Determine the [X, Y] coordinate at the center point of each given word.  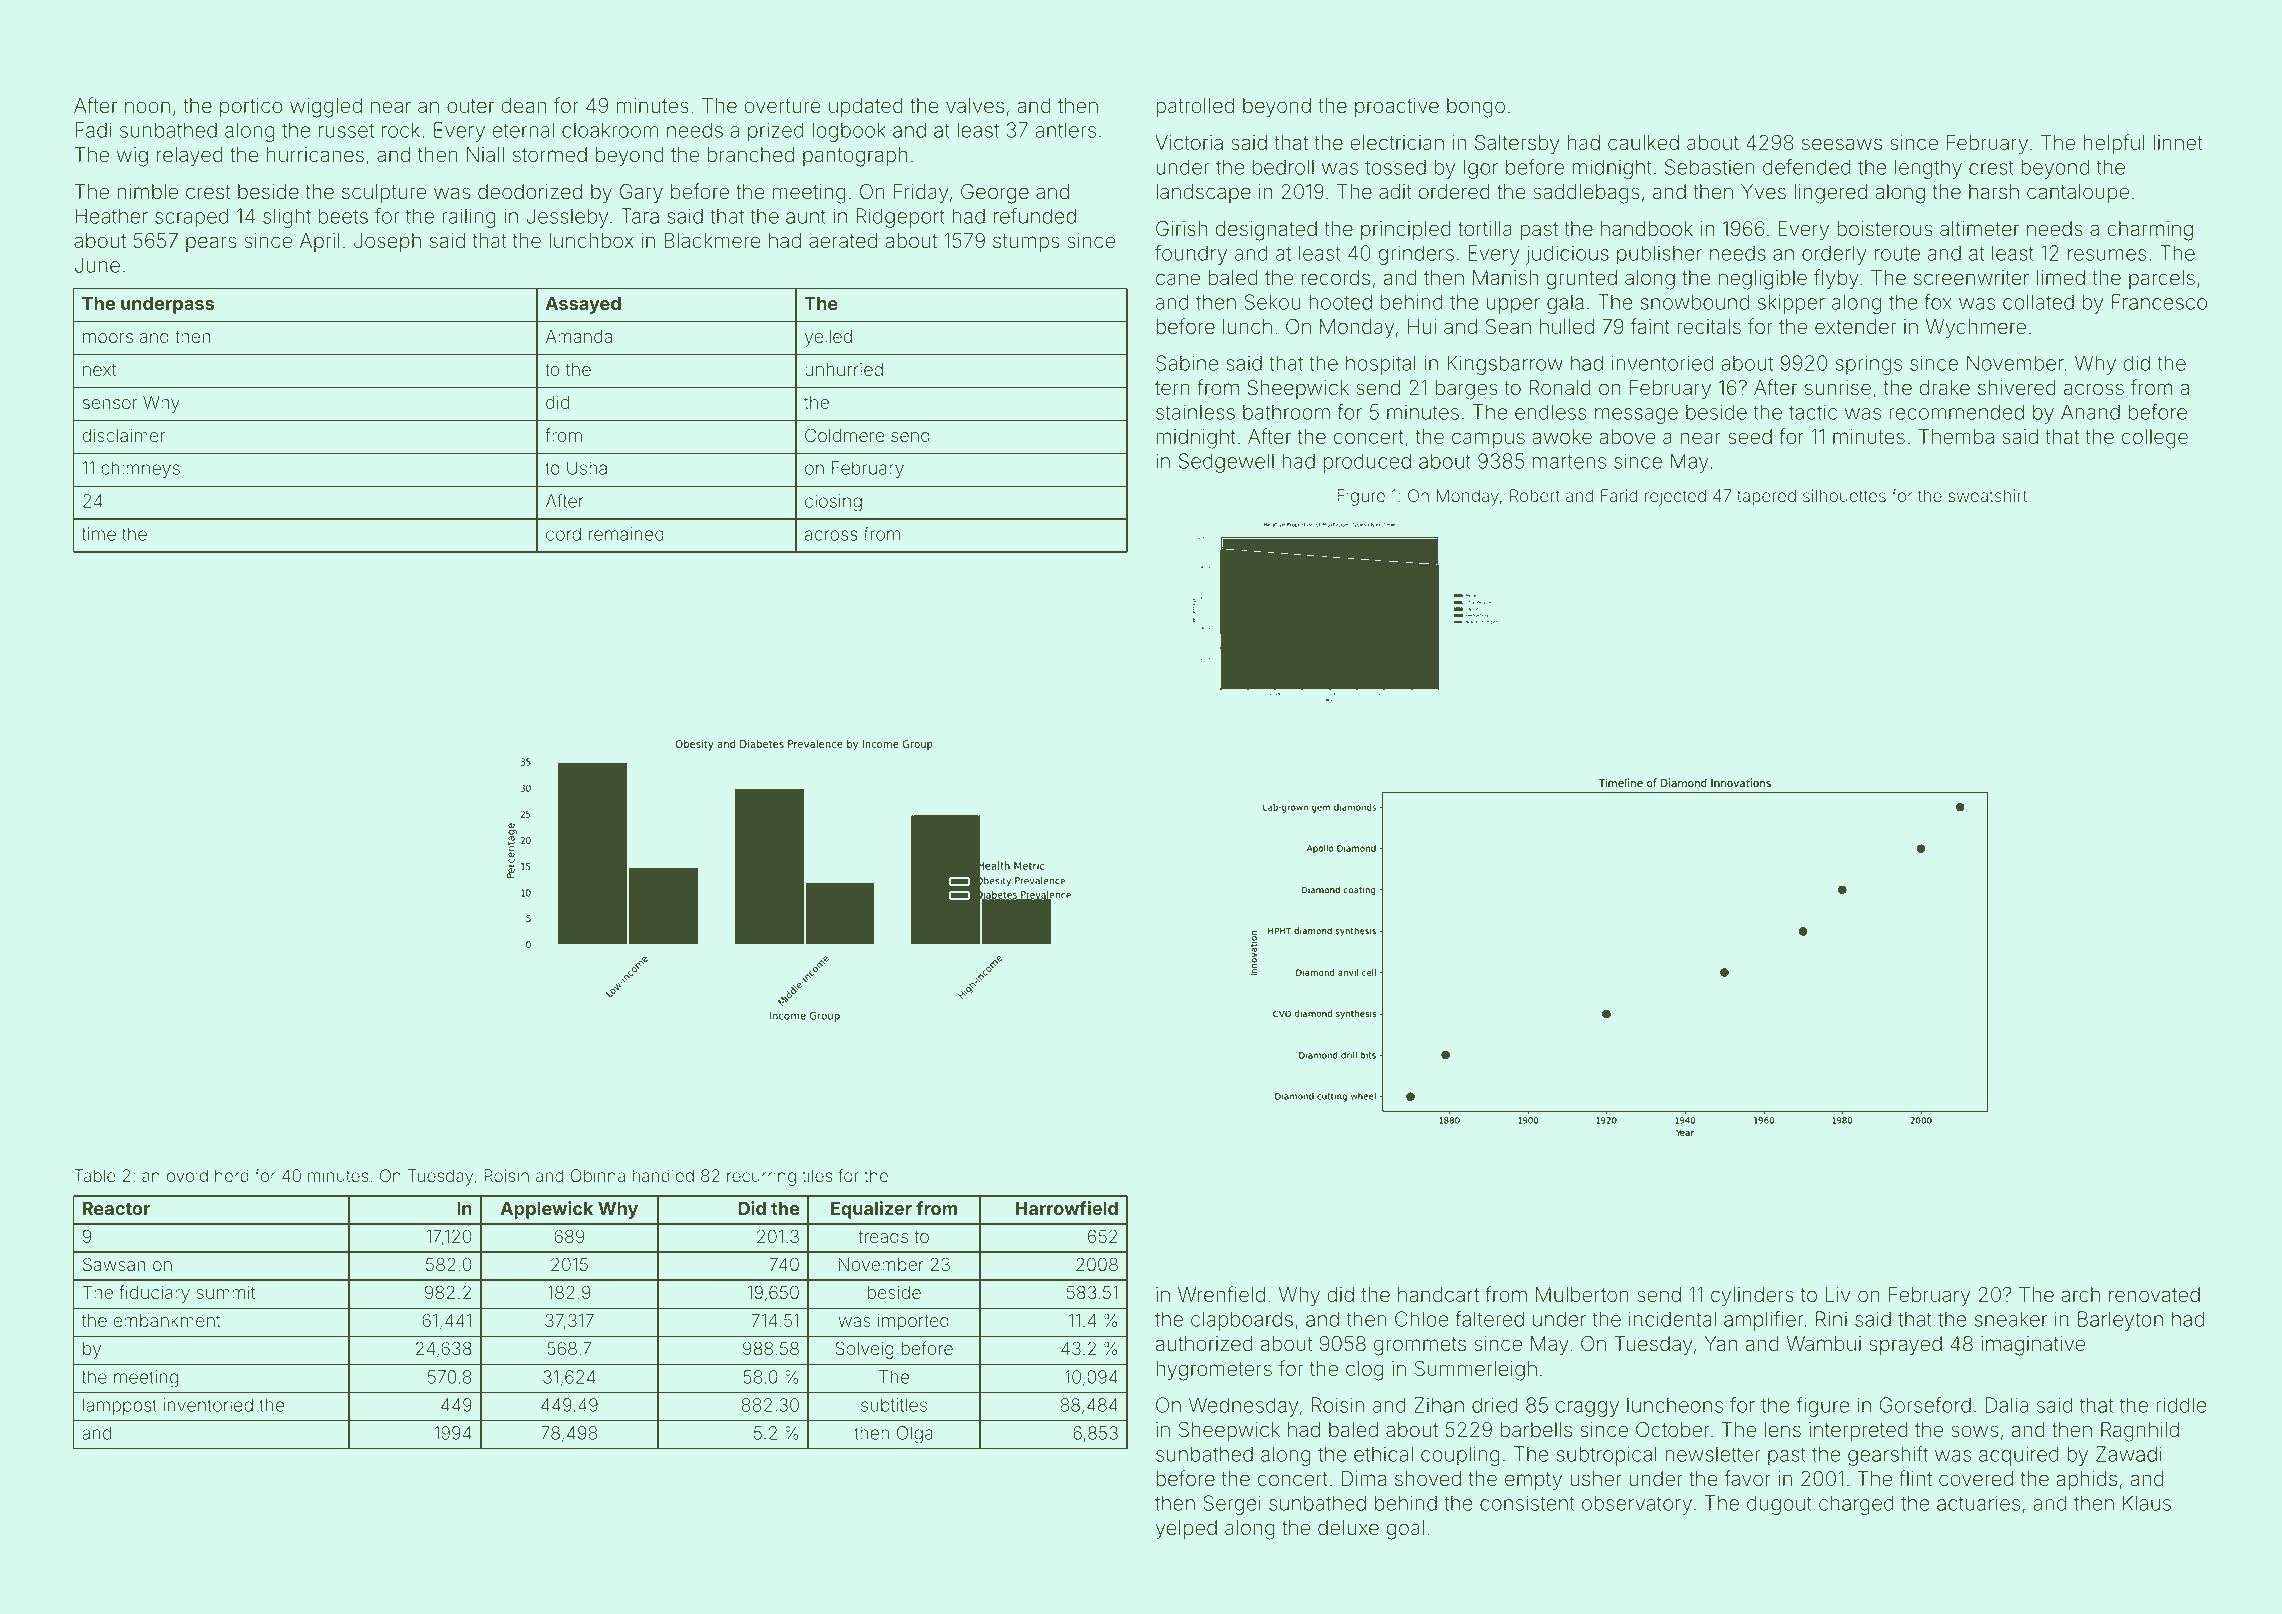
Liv [1838, 1294]
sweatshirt [1987, 496]
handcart [1438, 1295]
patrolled [1195, 107]
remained [626, 534]
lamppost [120, 1406]
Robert [1535, 496]
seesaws [1842, 144]
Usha [587, 468]
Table [95, 1176]
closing [833, 503]
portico [251, 107]
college [2155, 439]
